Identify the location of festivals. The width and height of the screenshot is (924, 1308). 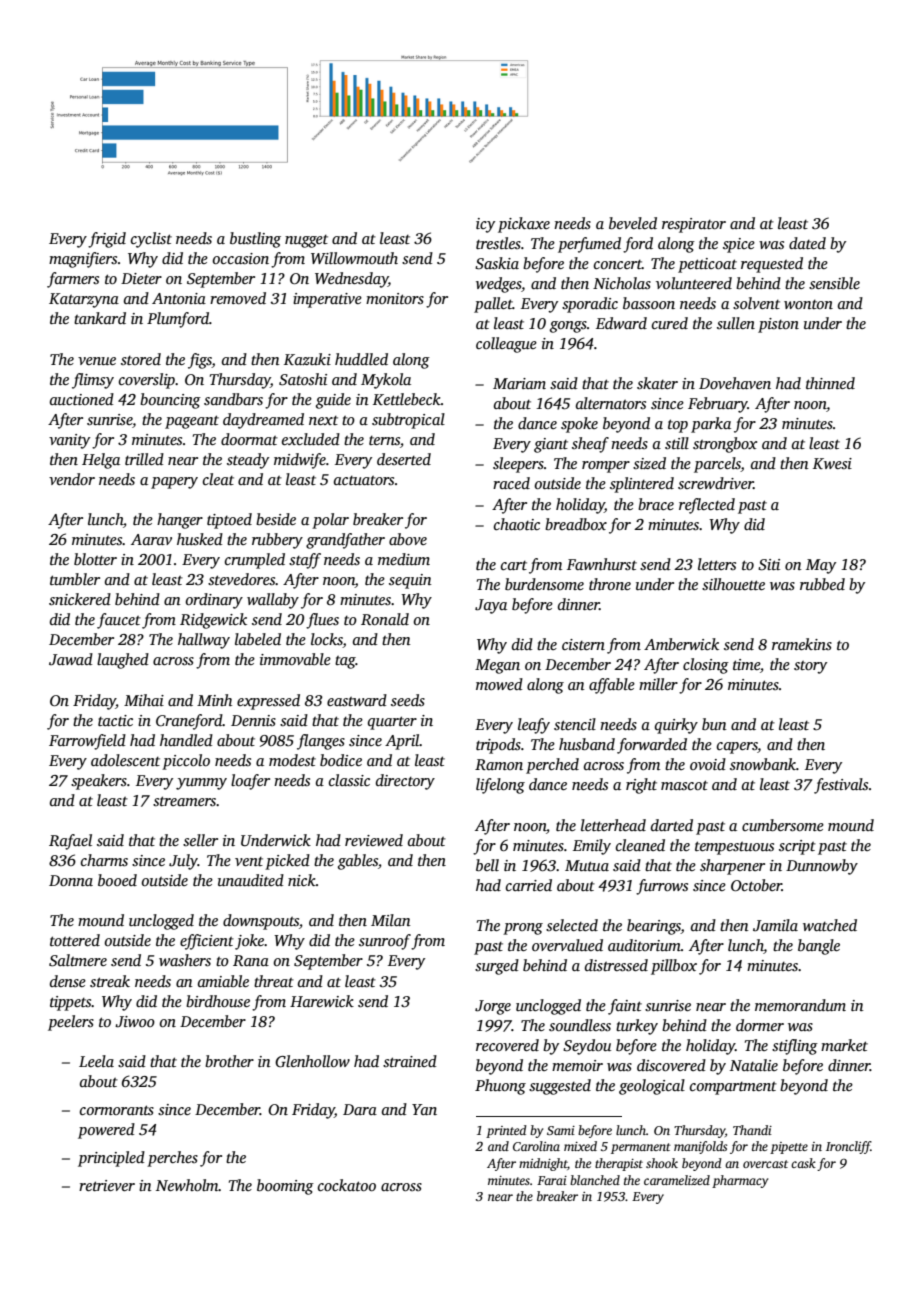
(841, 786).
